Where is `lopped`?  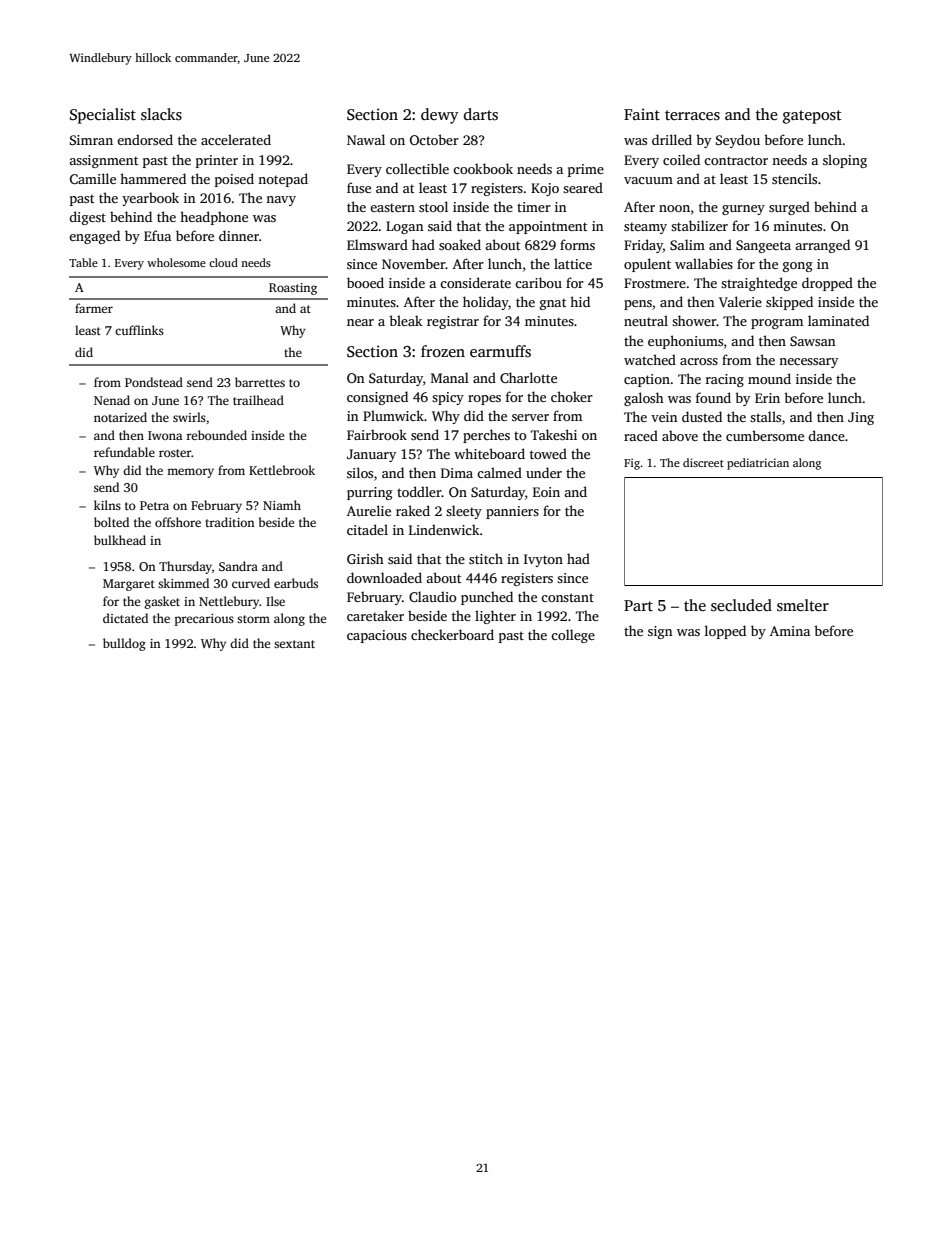 lopped is located at coordinates (725, 632).
